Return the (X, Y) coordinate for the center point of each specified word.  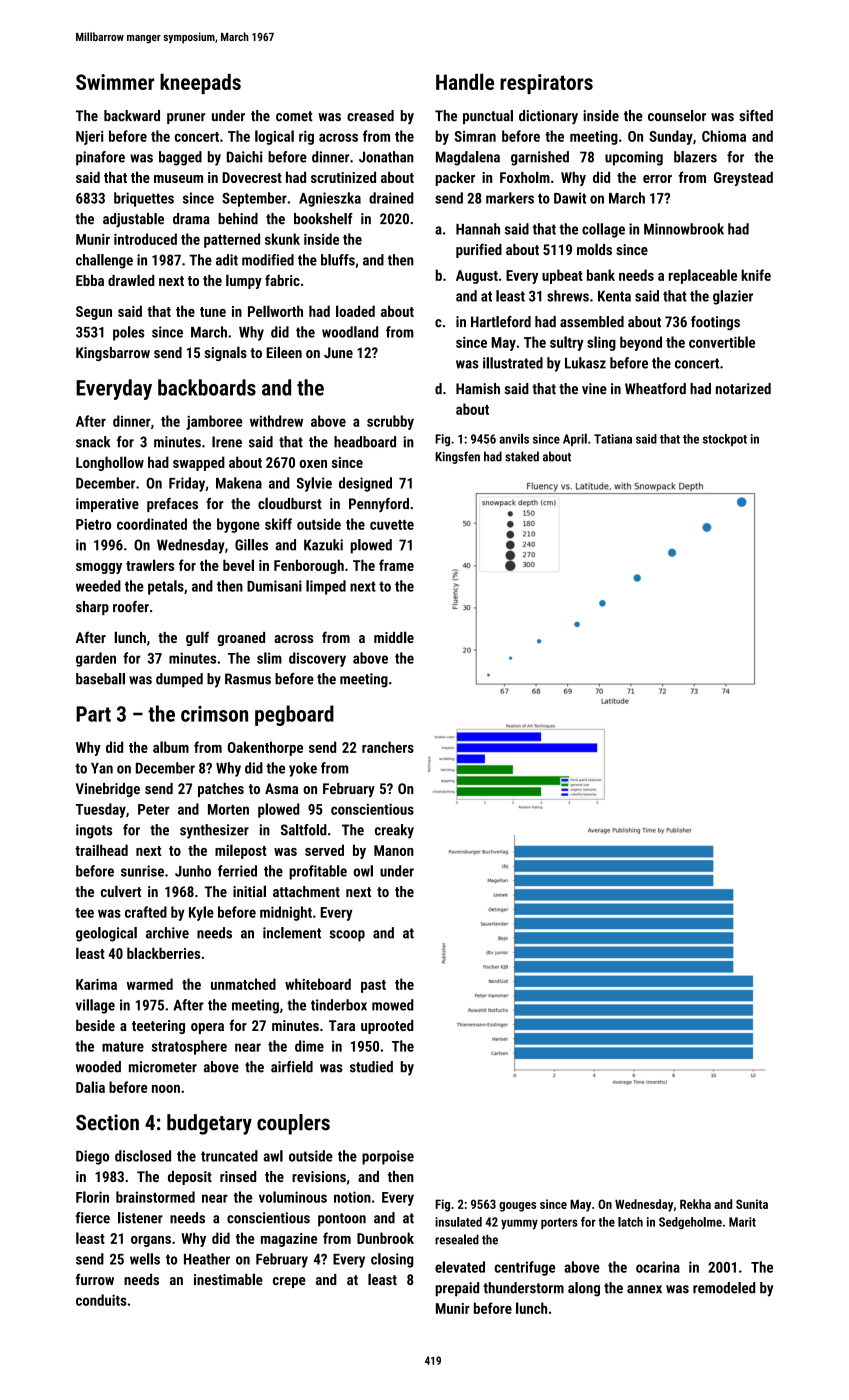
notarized (743, 388)
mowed (393, 1005)
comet (294, 116)
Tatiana (613, 439)
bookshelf (323, 219)
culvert (121, 891)
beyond (641, 343)
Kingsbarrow (113, 354)
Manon (394, 850)
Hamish (478, 388)
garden (96, 659)
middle (394, 637)
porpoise (388, 1157)
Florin (92, 1197)
